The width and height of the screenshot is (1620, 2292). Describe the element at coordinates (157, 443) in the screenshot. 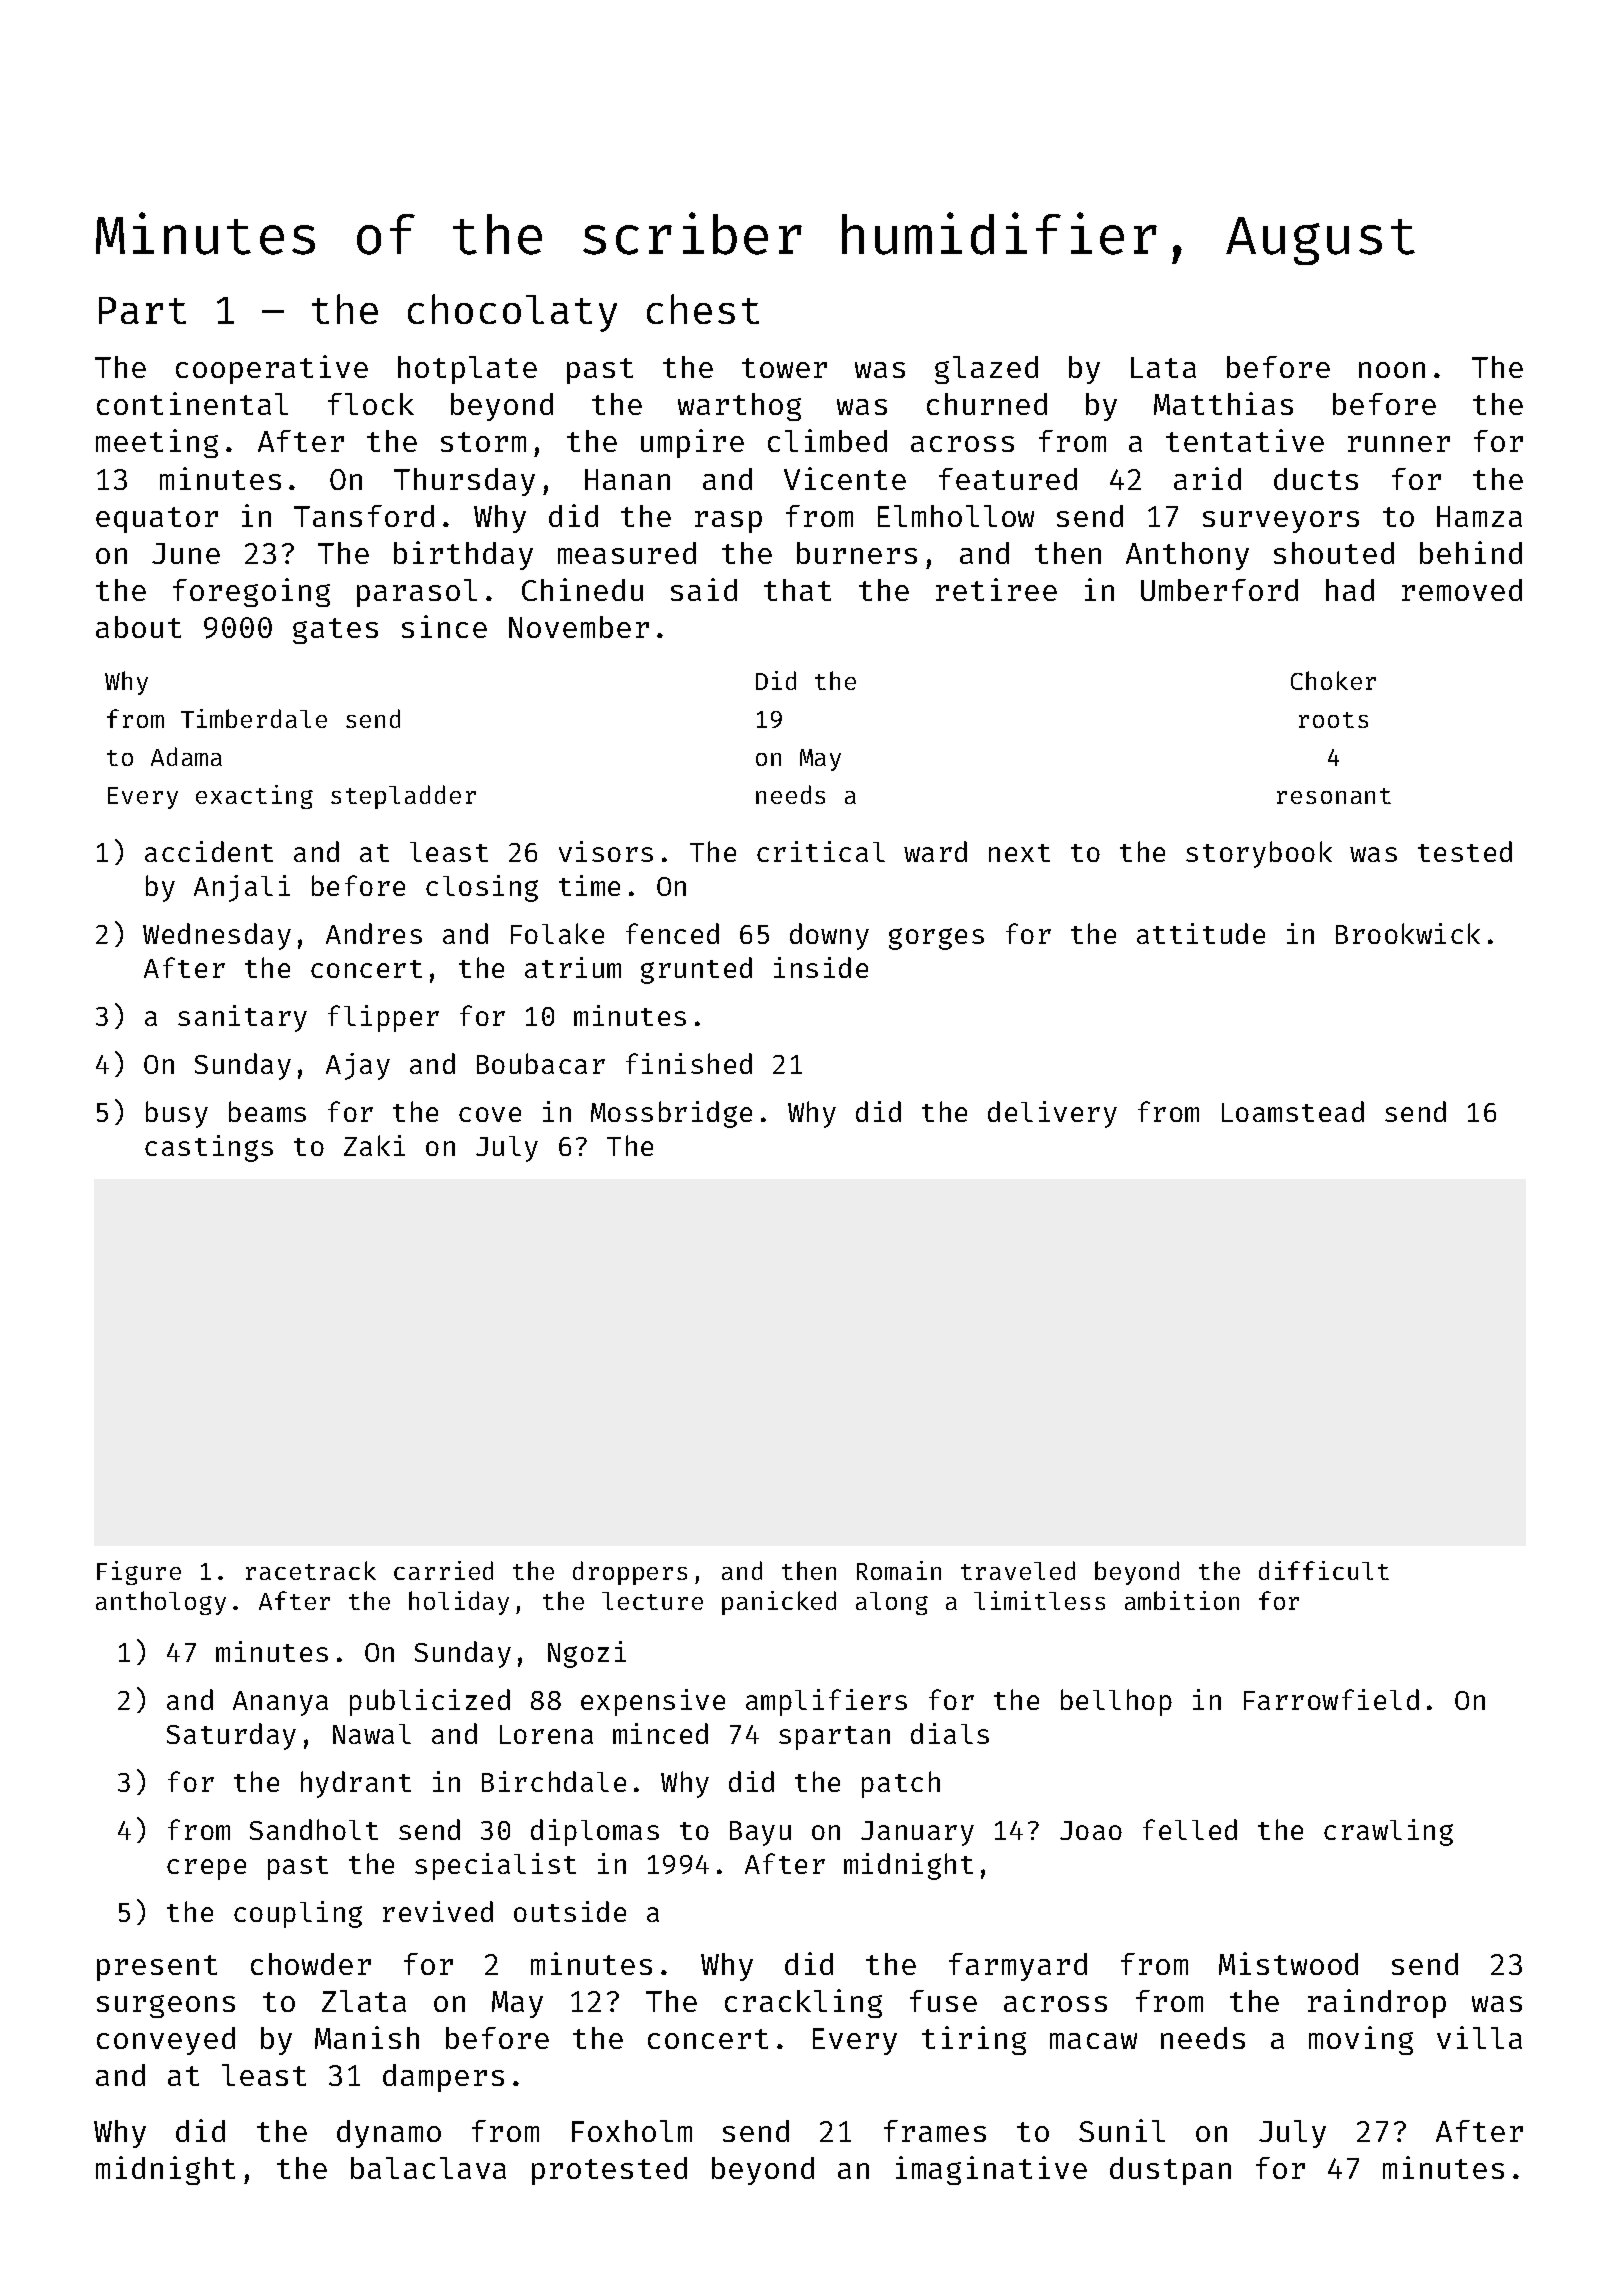

I see `meeting` at that location.
